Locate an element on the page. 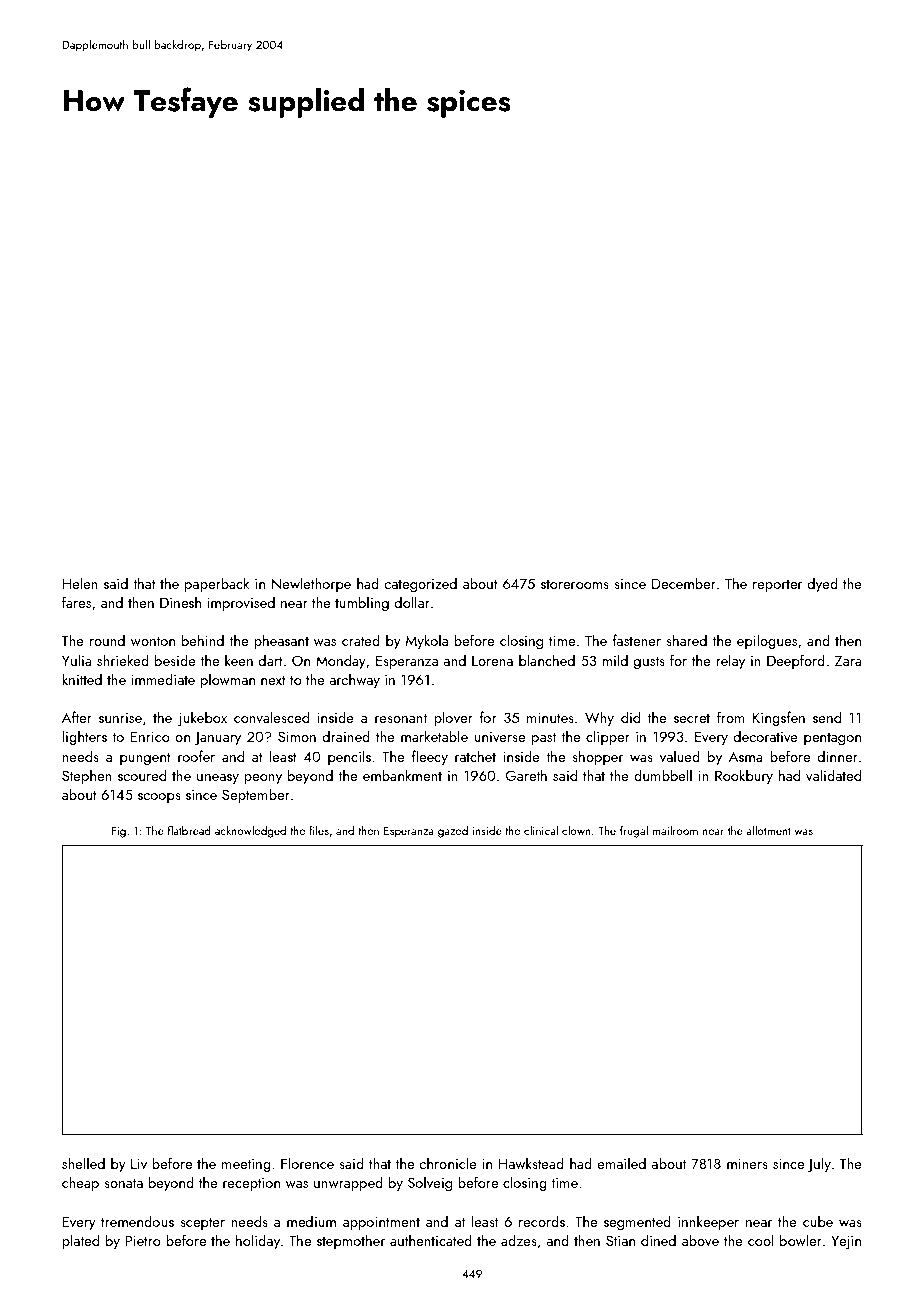 The width and height of the image is (924, 1308). keen is located at coordinates (239, 660).
